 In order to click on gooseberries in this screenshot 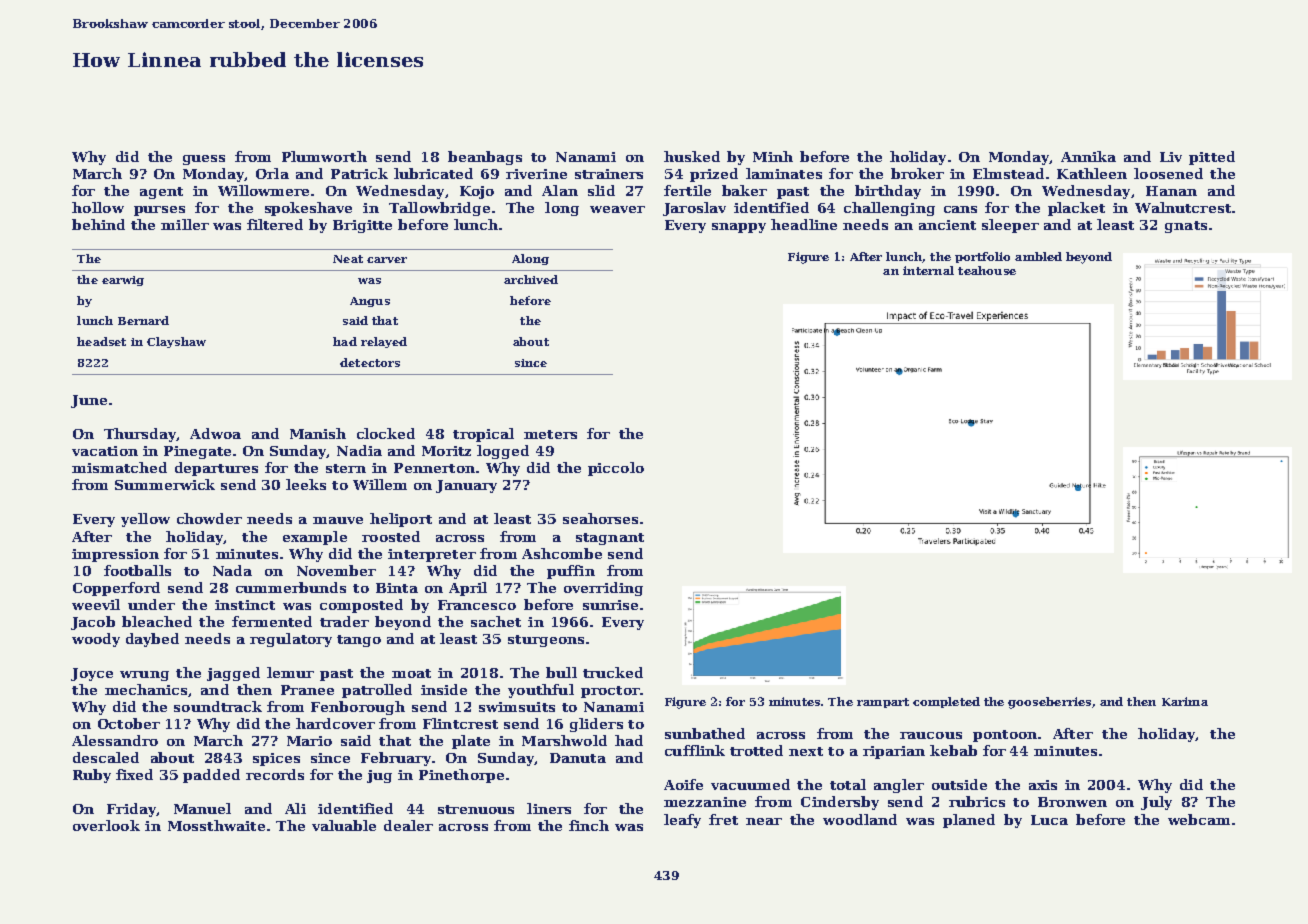, I will do `click(1049, 703)`.
